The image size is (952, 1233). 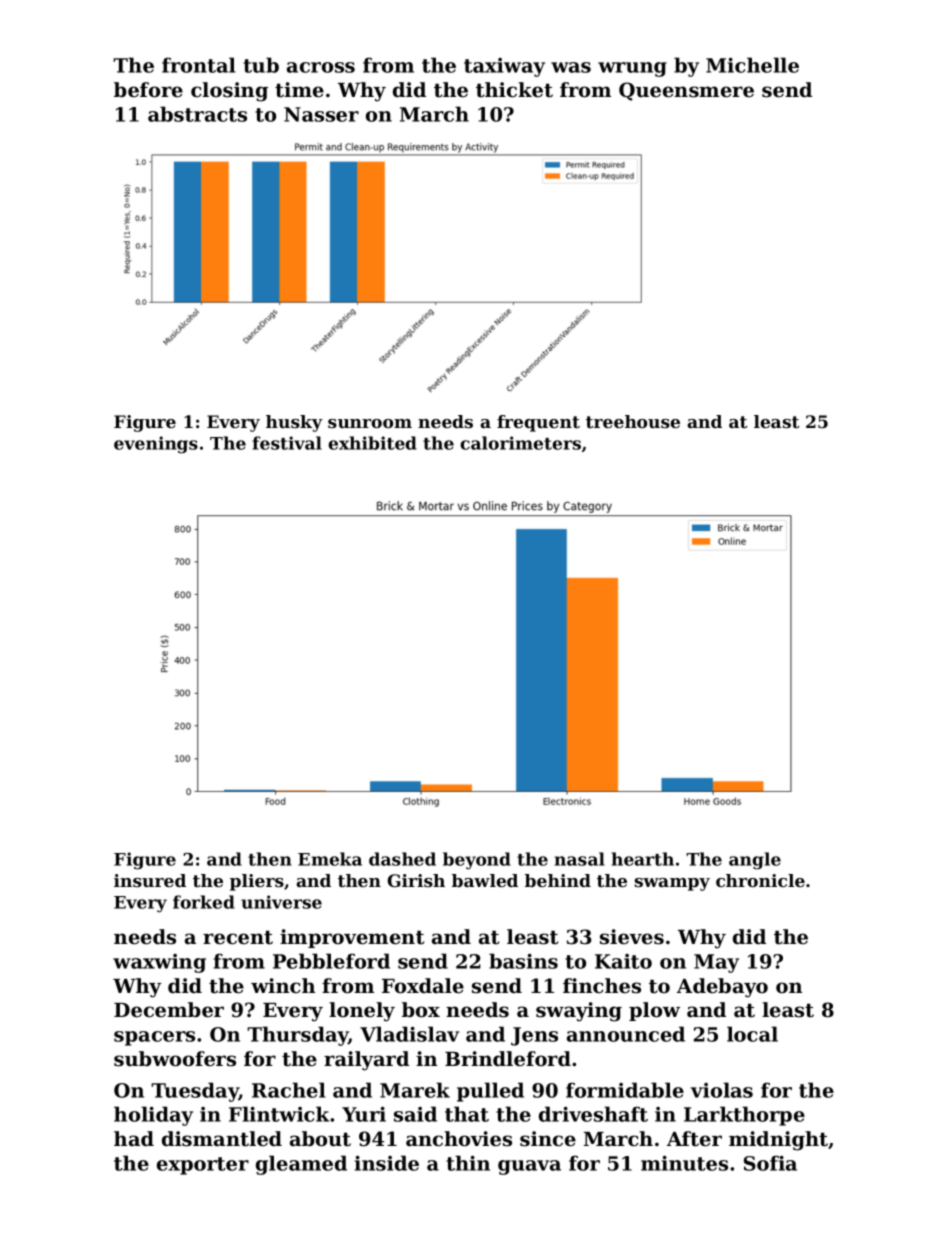 What do you see at coordinates (579, 859) in the screenshot?
I see `nasal` at bounding box center [579, 859].
